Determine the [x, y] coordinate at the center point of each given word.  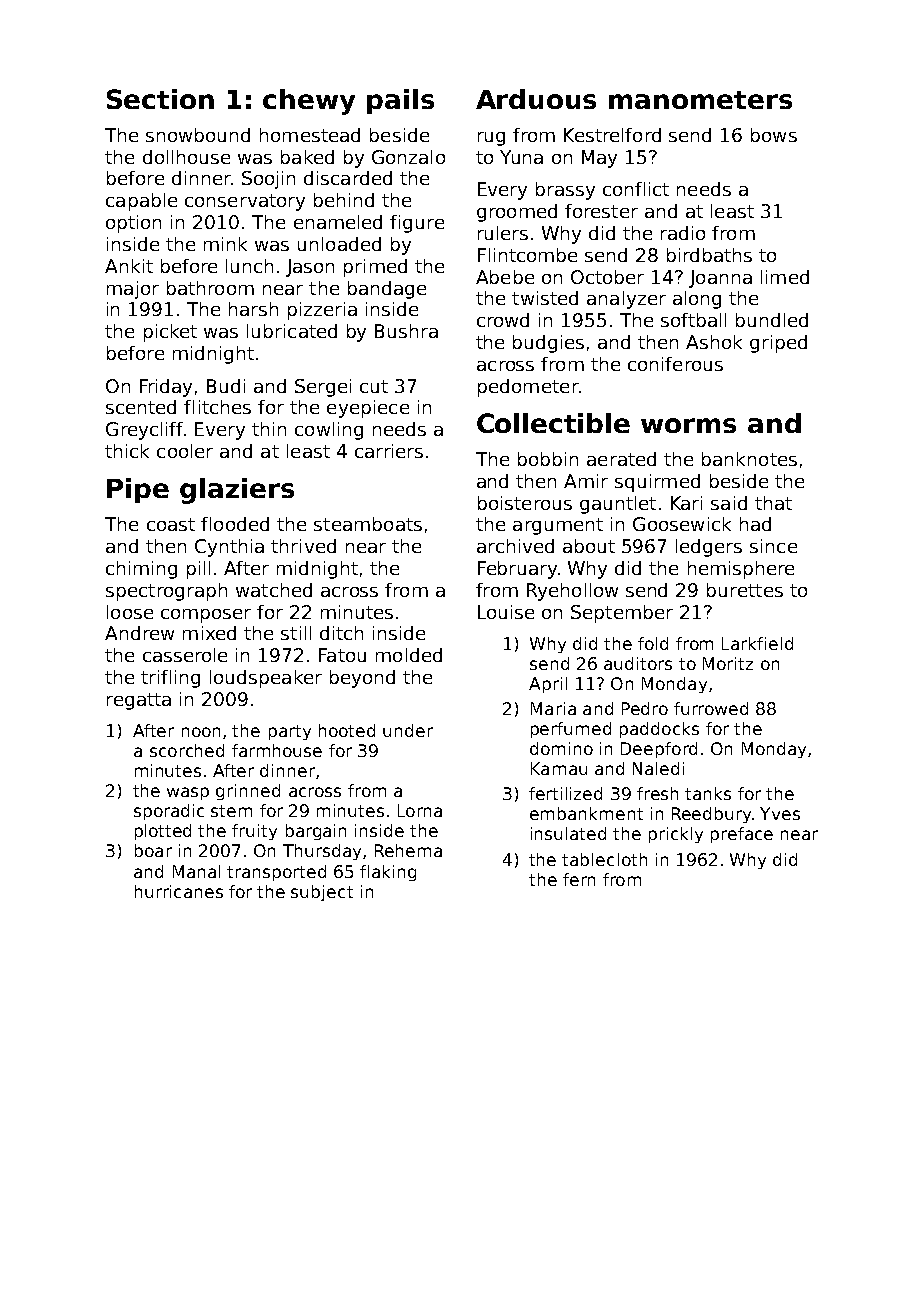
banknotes [749, 459]
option [133, 224]
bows [774, 135]
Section [160, 99]
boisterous [525, 503]
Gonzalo [408, 157]
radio [683, 233]
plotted [163, 832]
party [290, 732]
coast [171, 524]
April [548, 685]
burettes [745, 590]
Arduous [536, 99]
